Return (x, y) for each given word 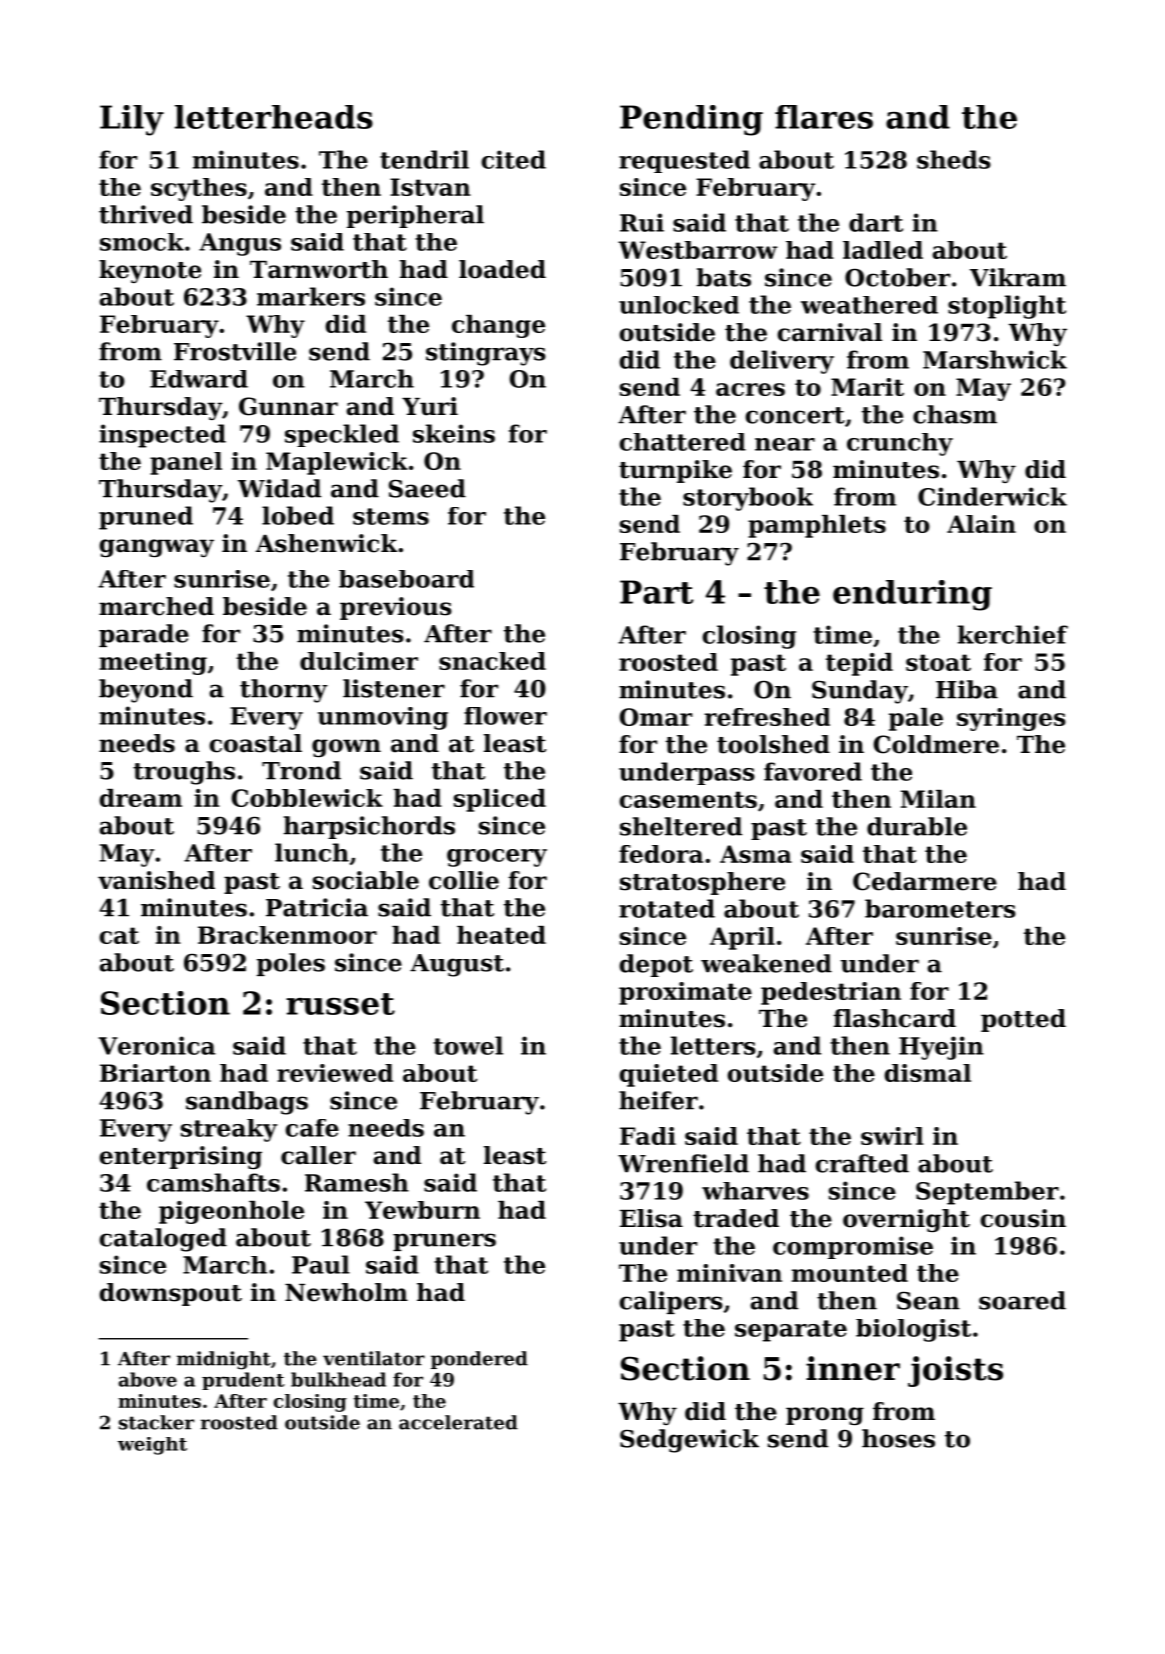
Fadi (648, 1136)
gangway (156, 548)
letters (713, 1045)
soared (1022, 1300)
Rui (642, 222)
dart (876, 222)
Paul (321, 1264)
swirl (892, 1136)
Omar (656, 717)
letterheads (274, 117)
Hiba (967, 689)
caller (318, 1155)
